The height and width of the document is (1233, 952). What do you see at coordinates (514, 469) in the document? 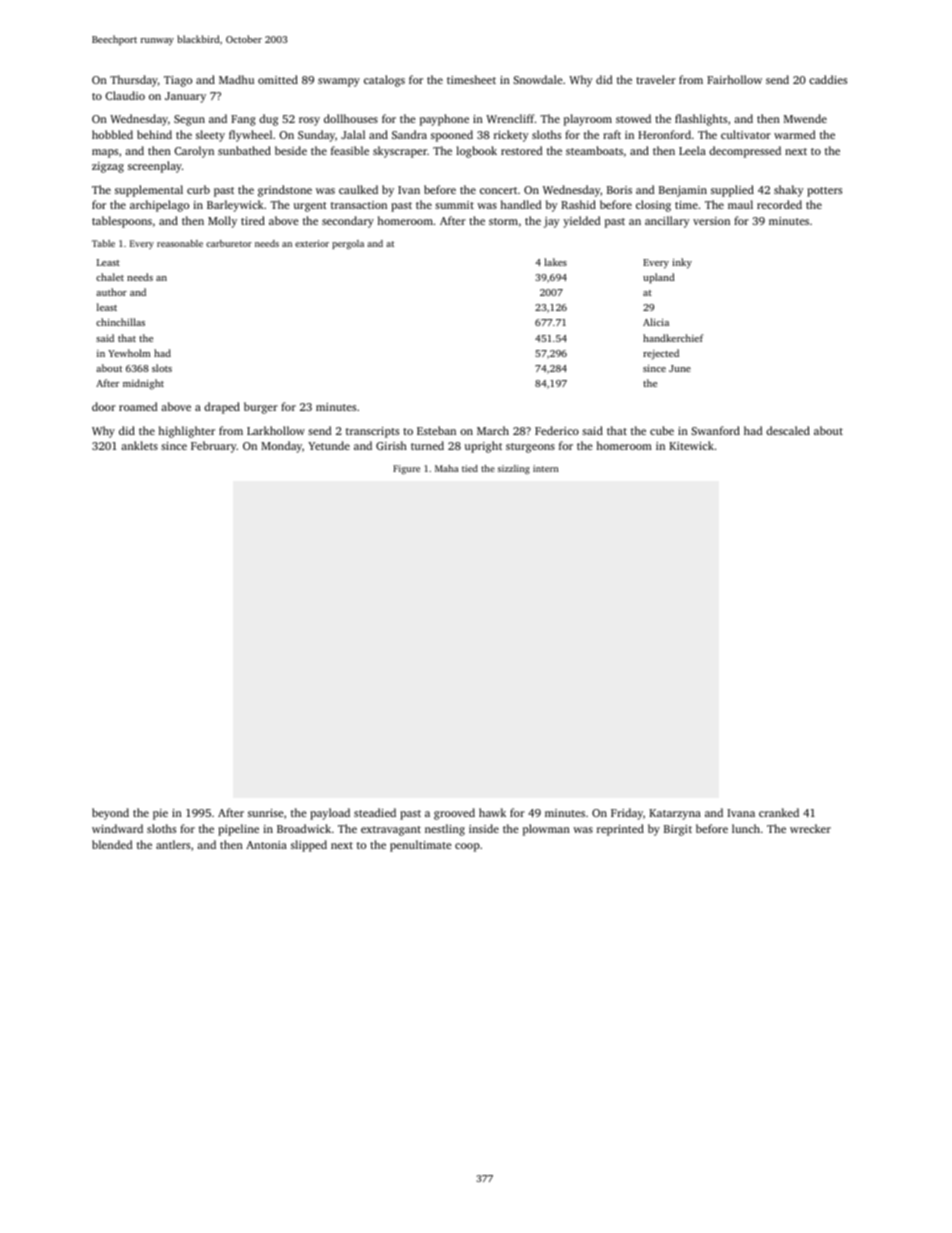
I see `sizzling` at bounding box center [514, 469].
